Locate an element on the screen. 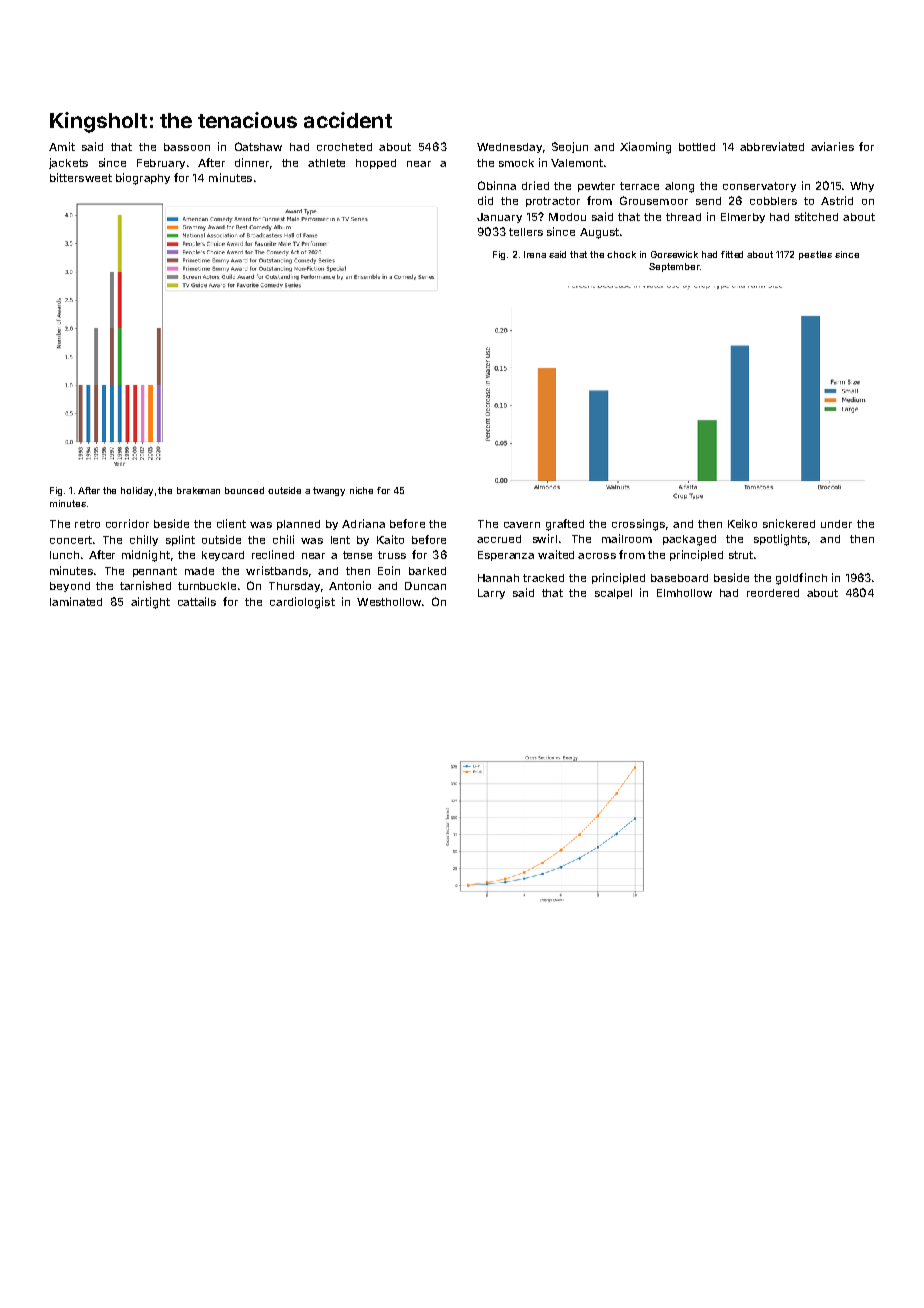 This screenshot has height=1308, width=924. tellers is located at coordinates (526, 232).
